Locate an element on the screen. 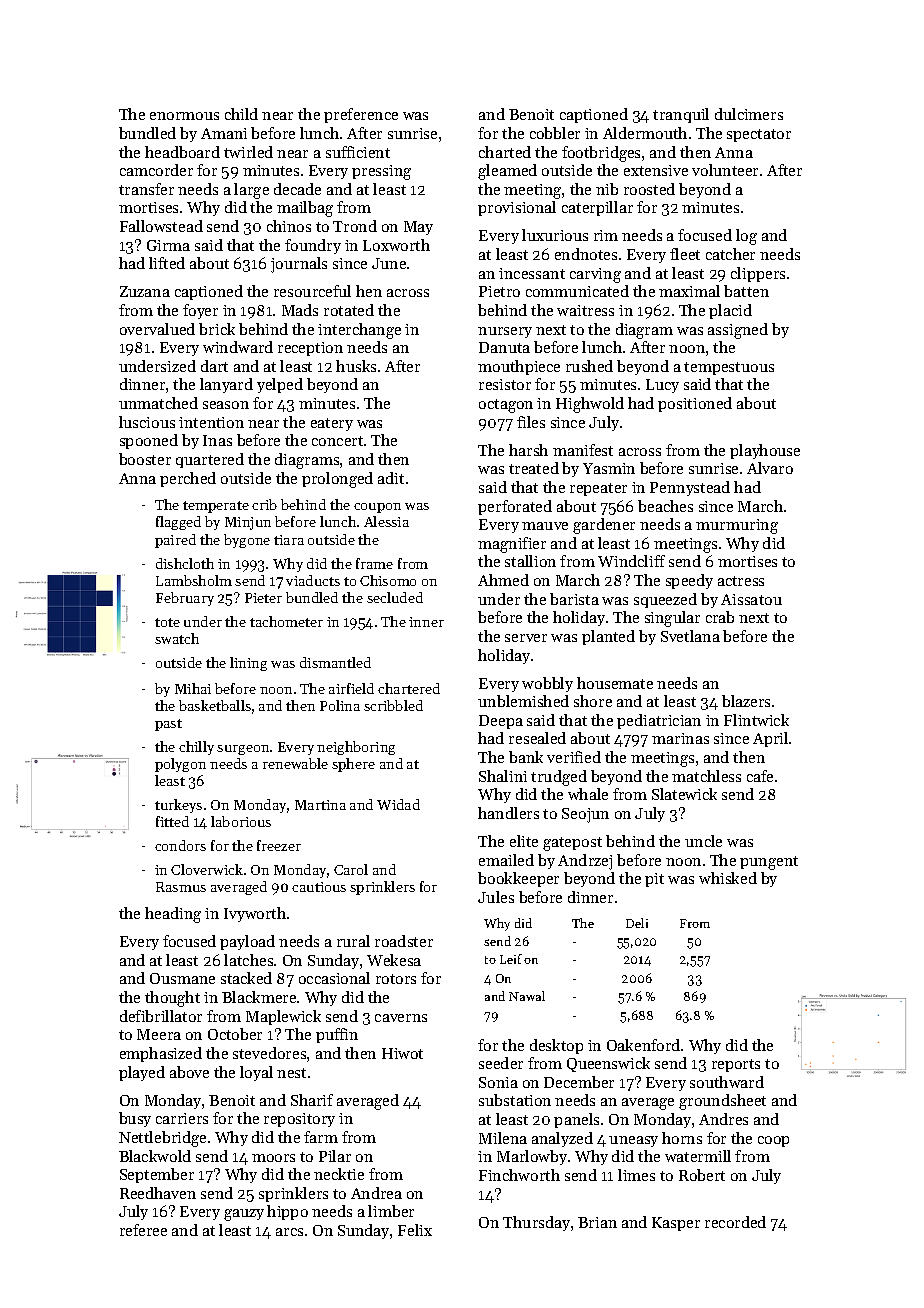 This screenshot has height=1308, width=924. clippers is located at coordinates (758, 274).
